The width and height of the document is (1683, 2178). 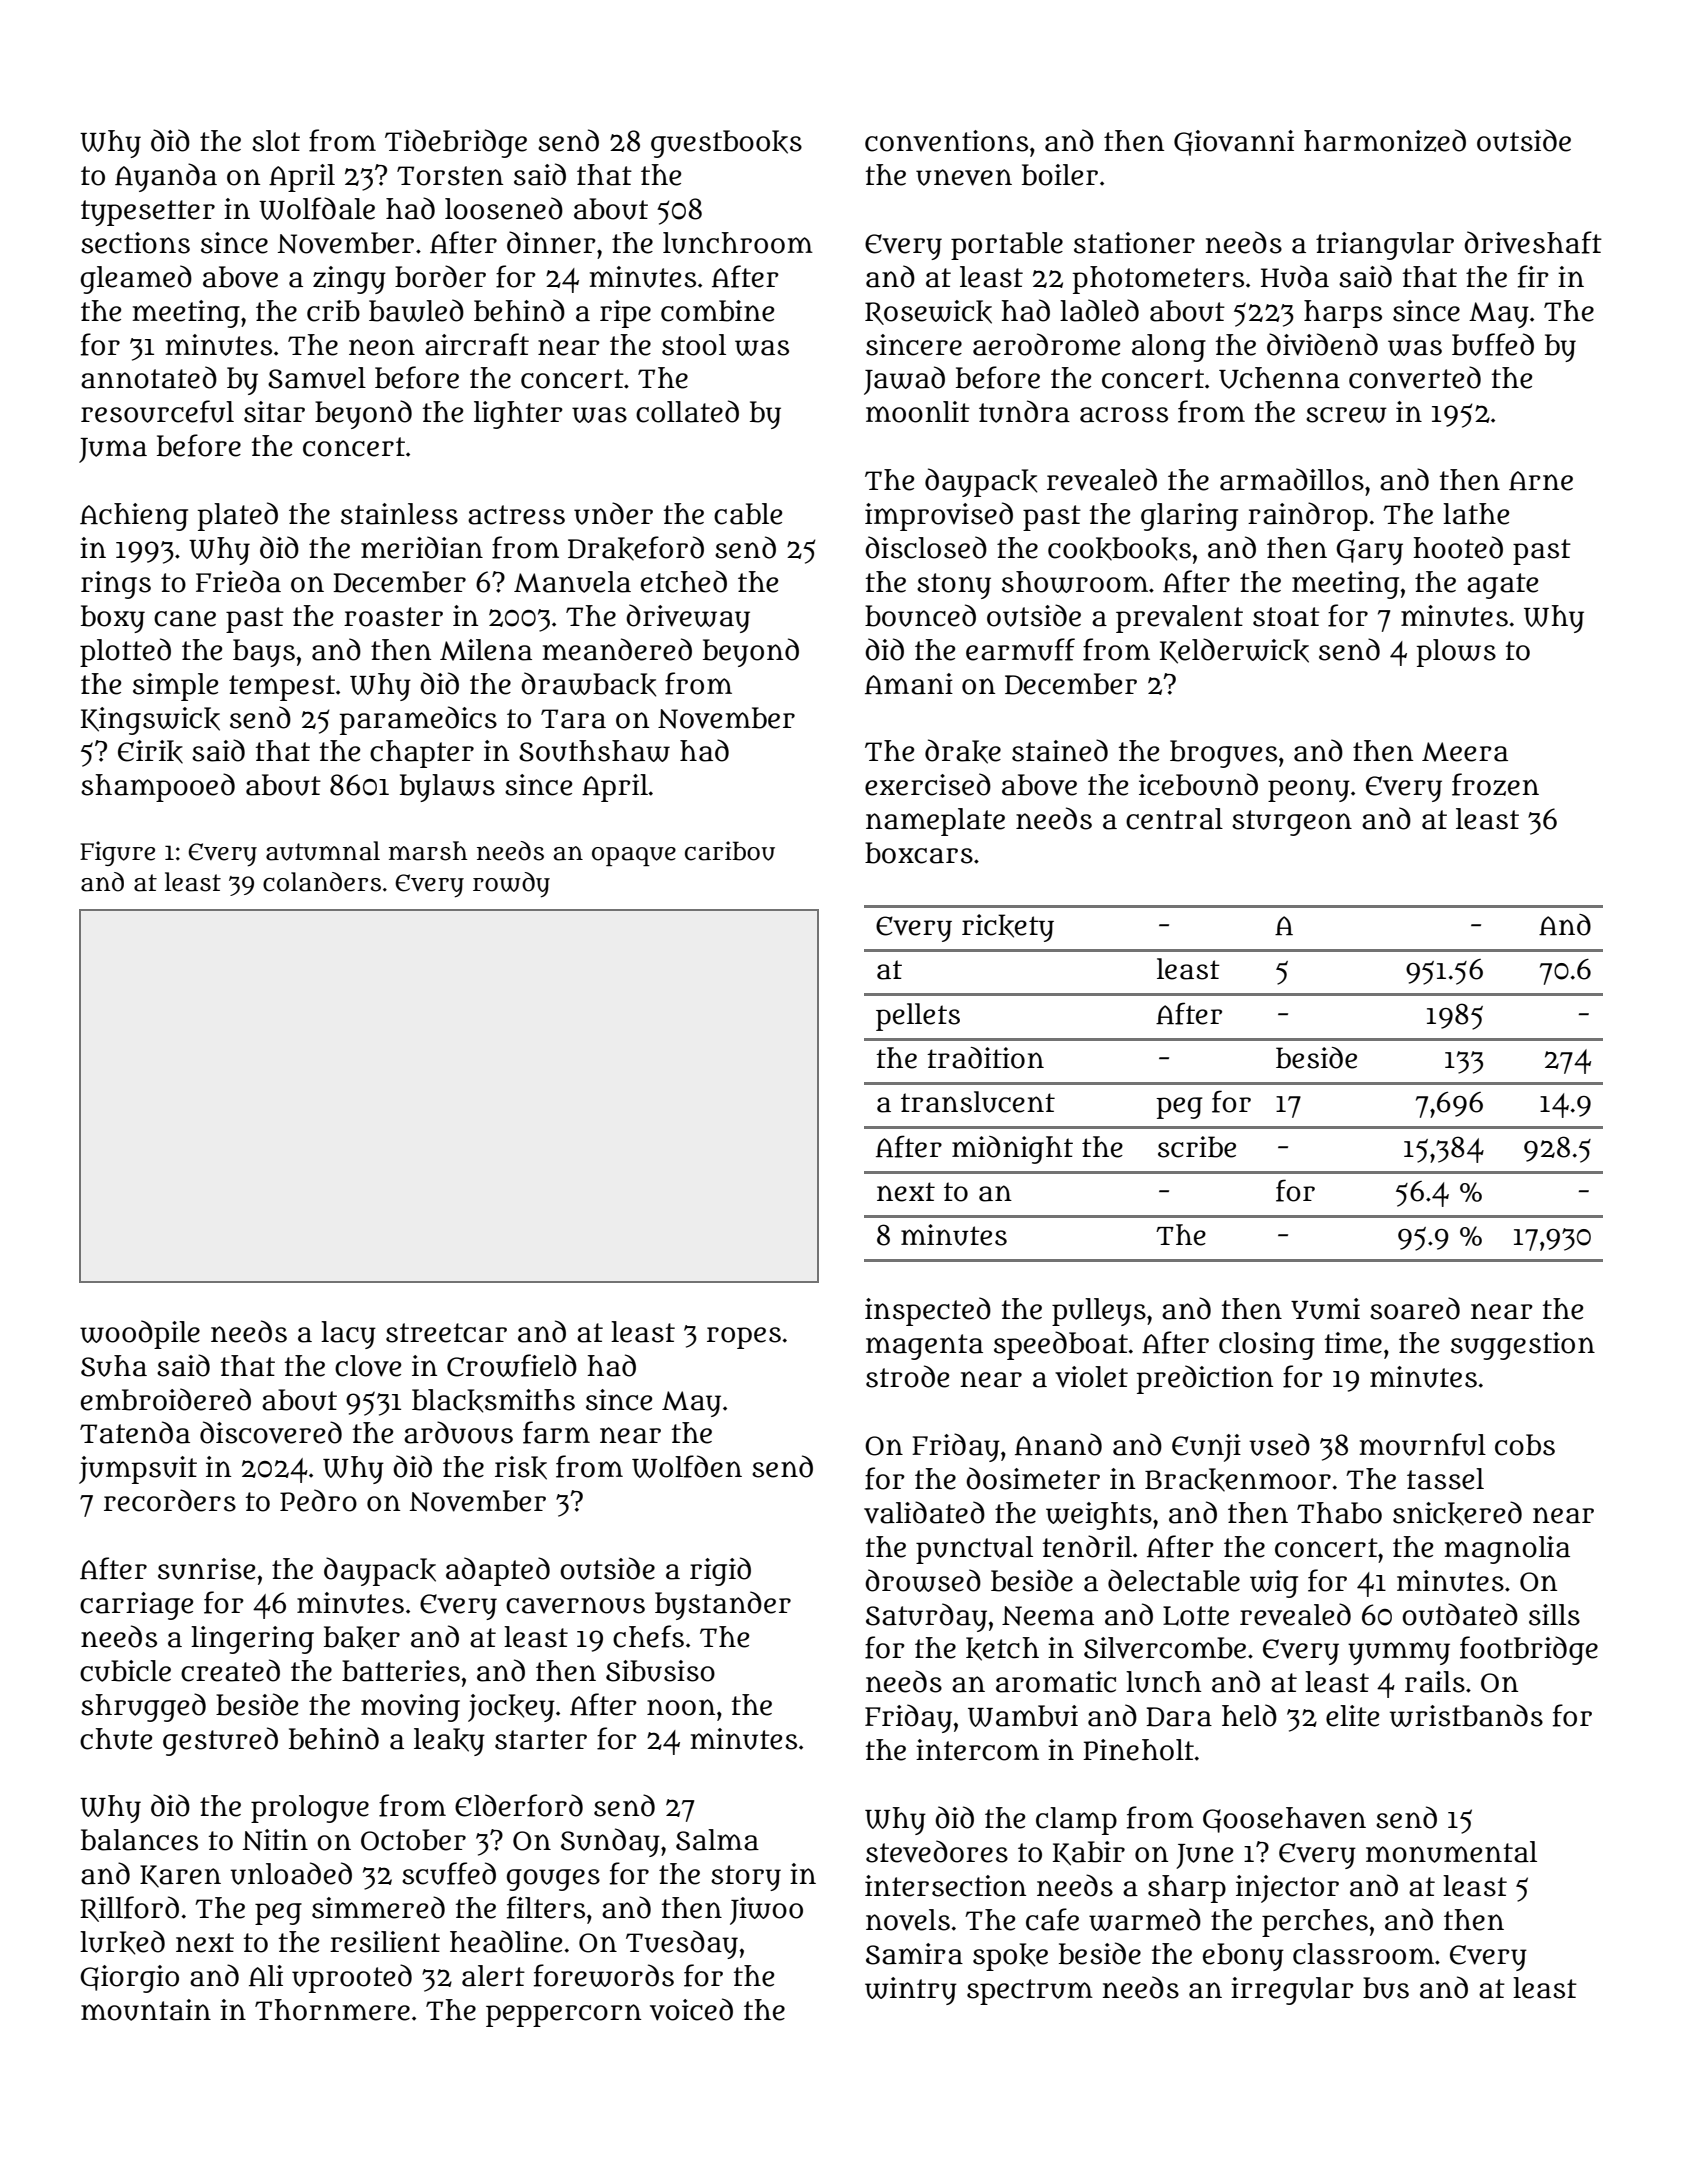 I want to click on shampooed, so click(x=158, y=787).
